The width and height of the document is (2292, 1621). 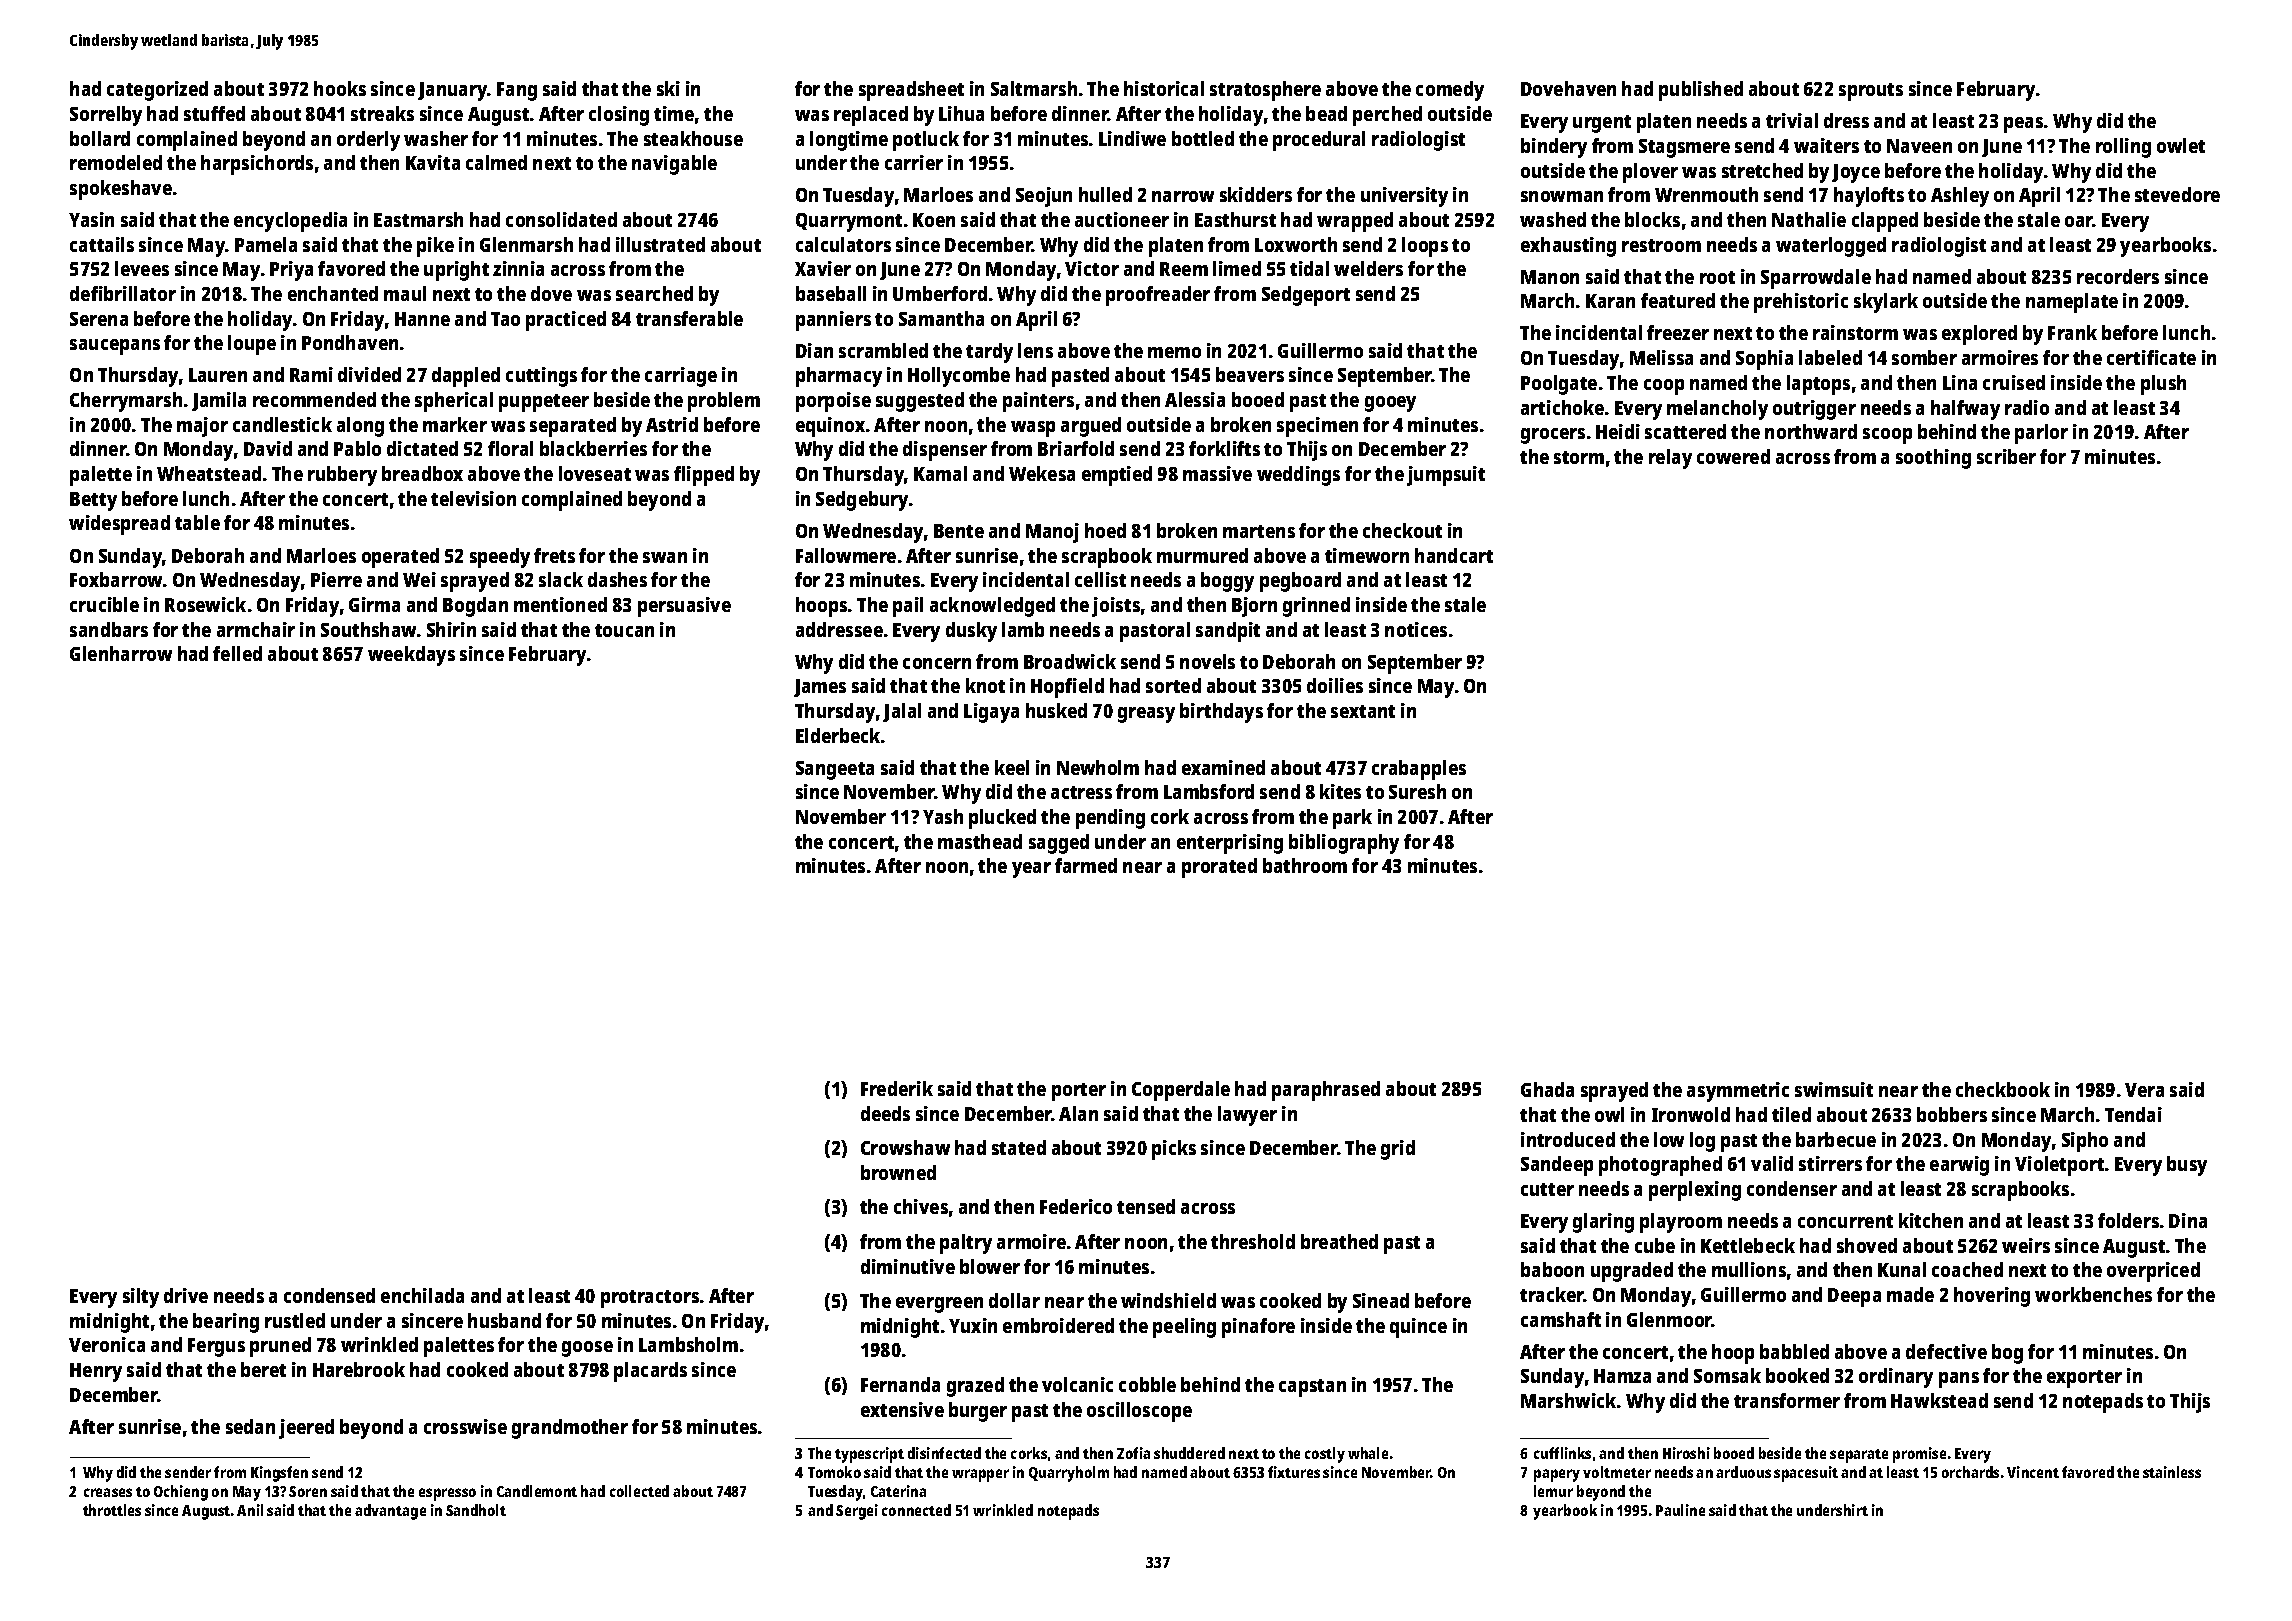 I want to click on fixtures, so click(x=1294, y=1472).
